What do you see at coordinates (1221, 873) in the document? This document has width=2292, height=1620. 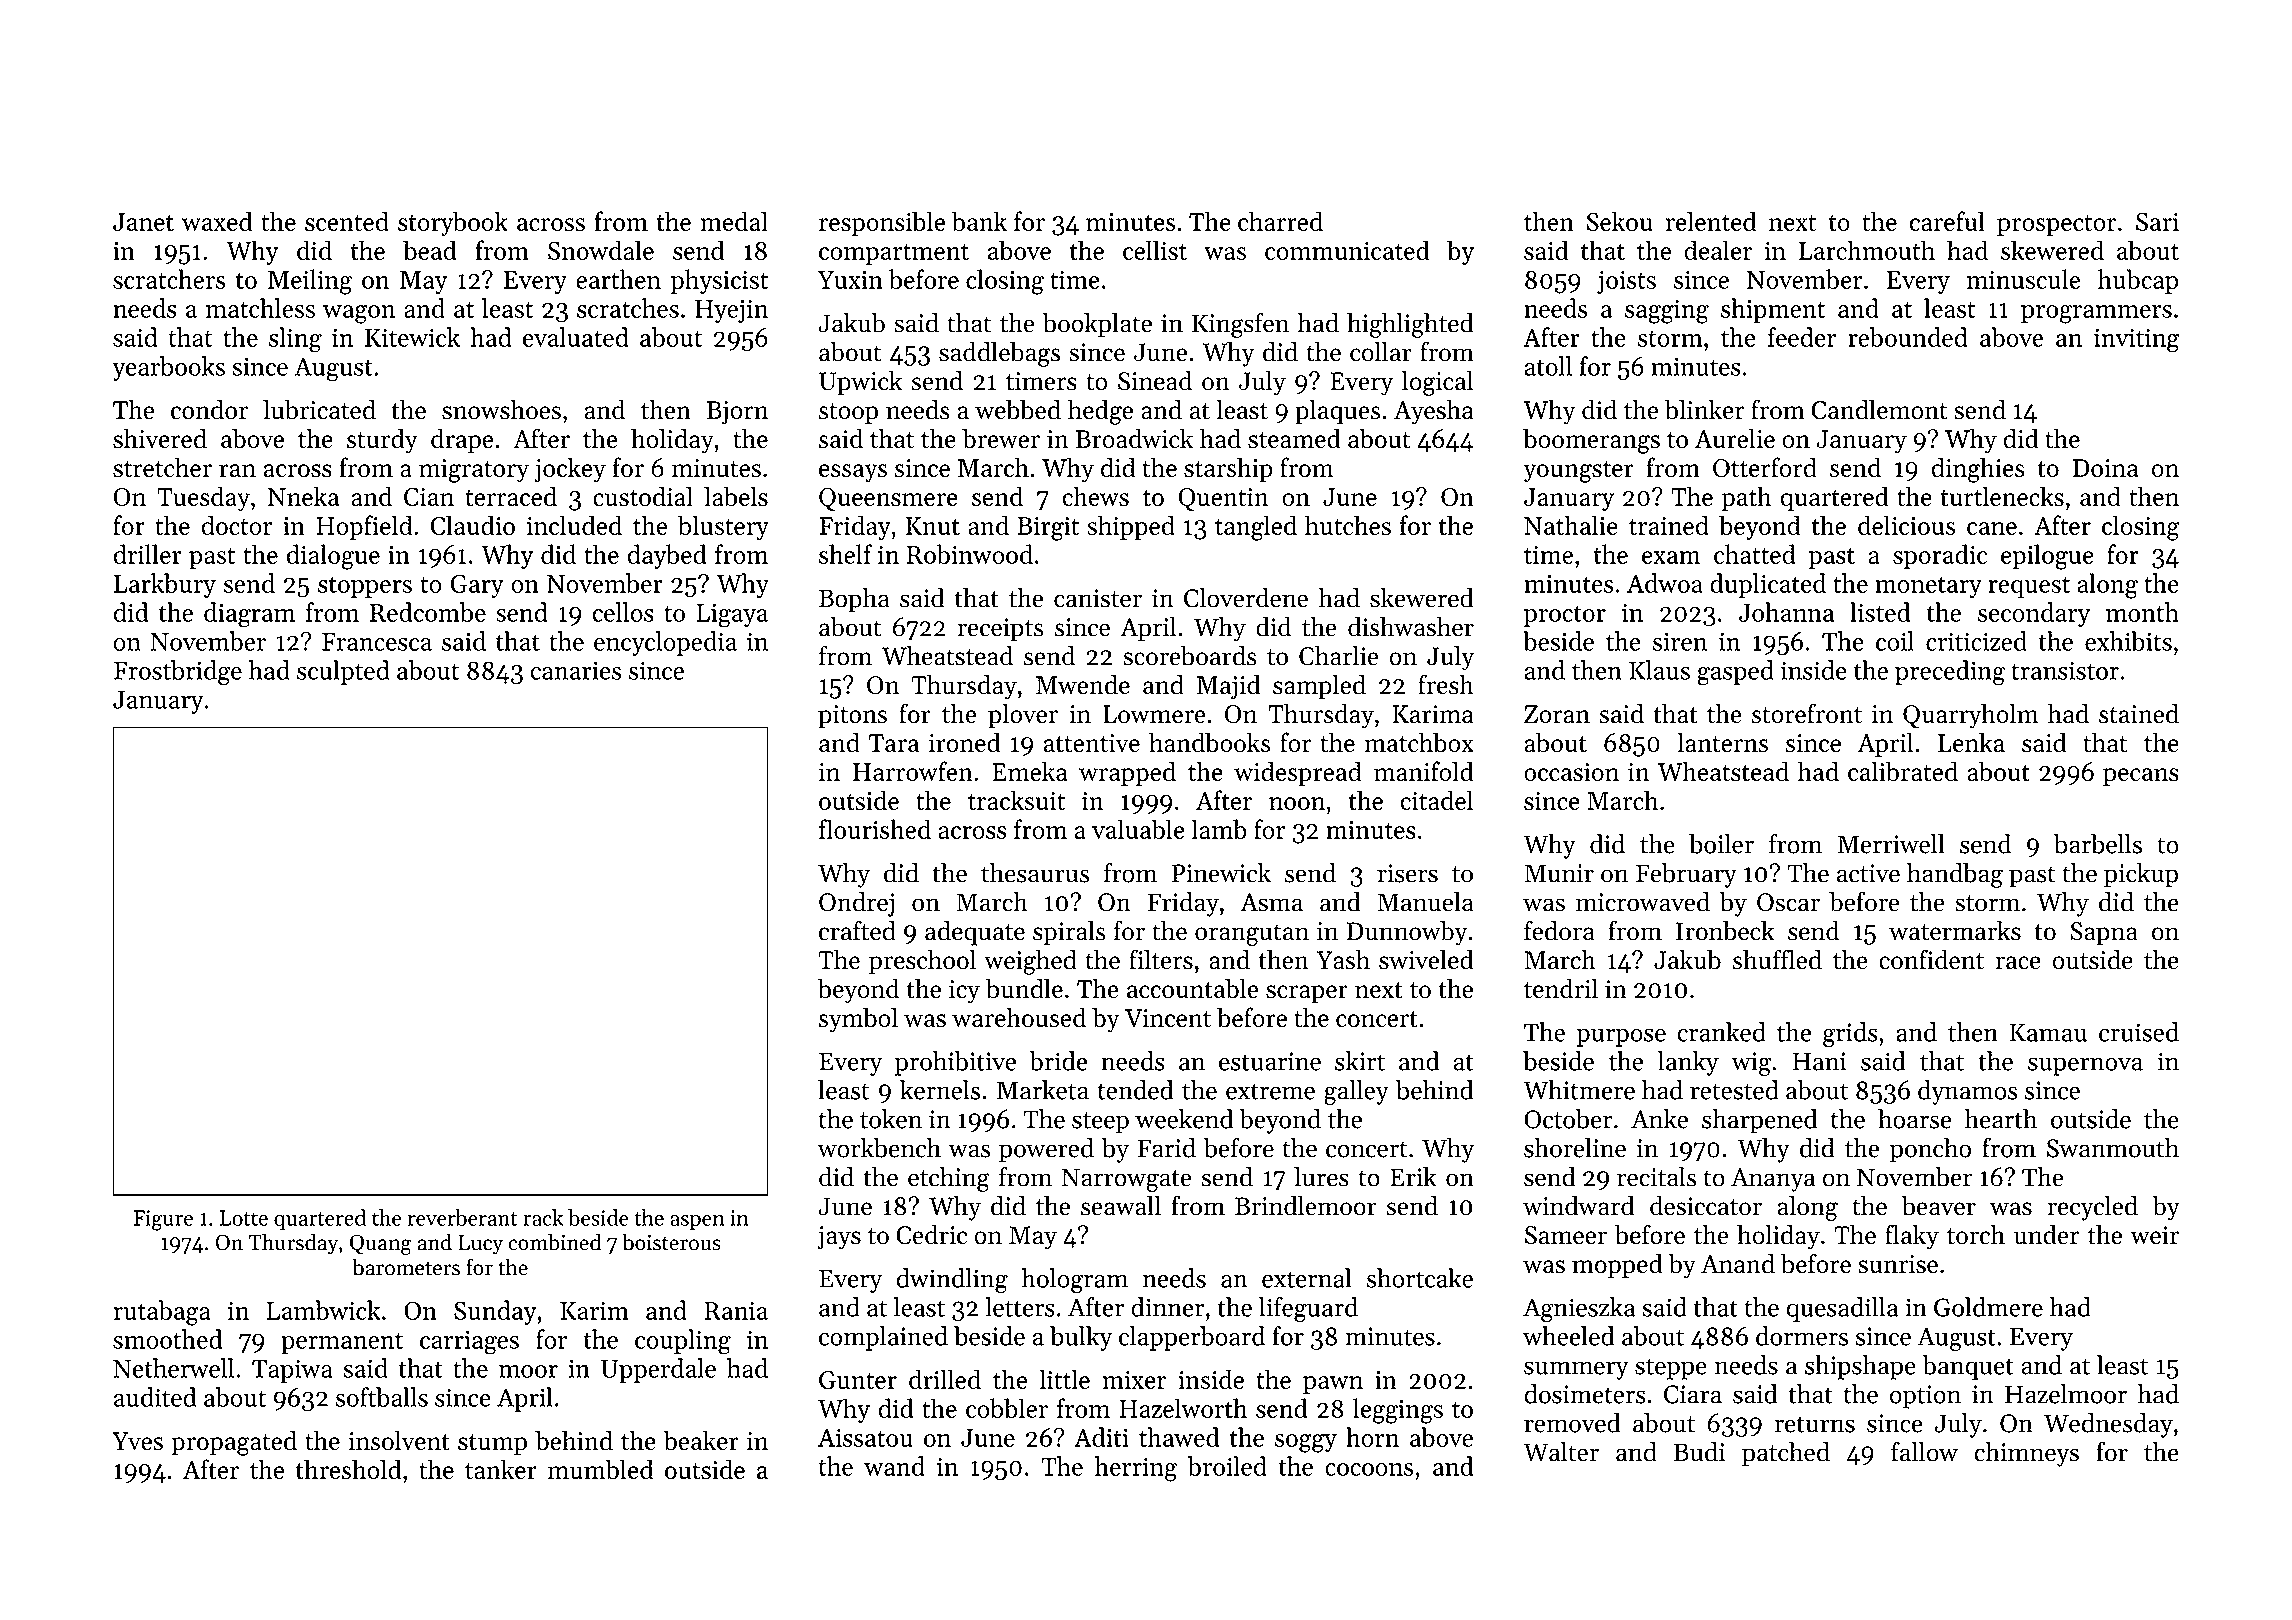 I see `Pinewick` at bounding box center [1221, 873].
